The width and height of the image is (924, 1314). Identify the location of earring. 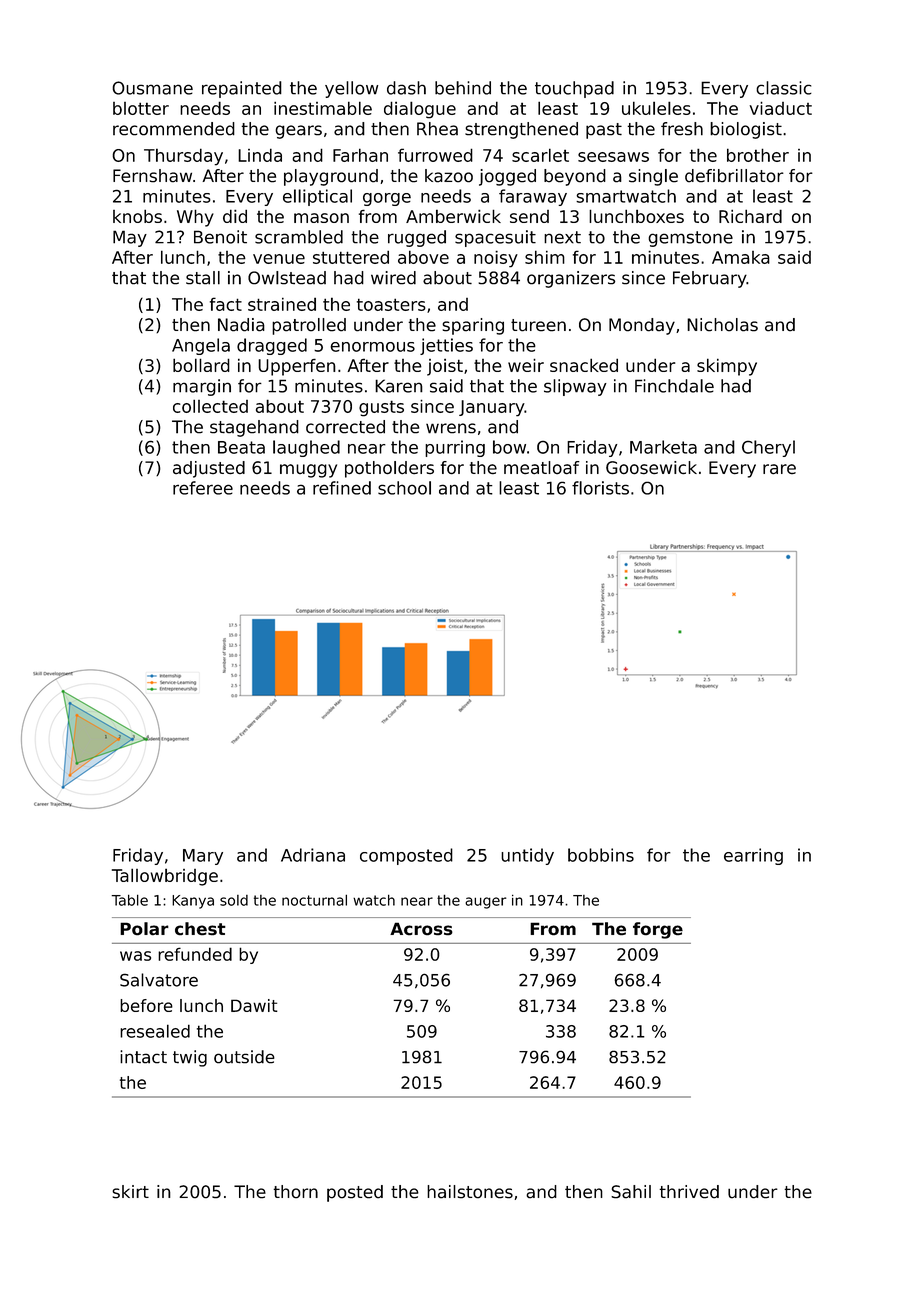
(753, 856).
